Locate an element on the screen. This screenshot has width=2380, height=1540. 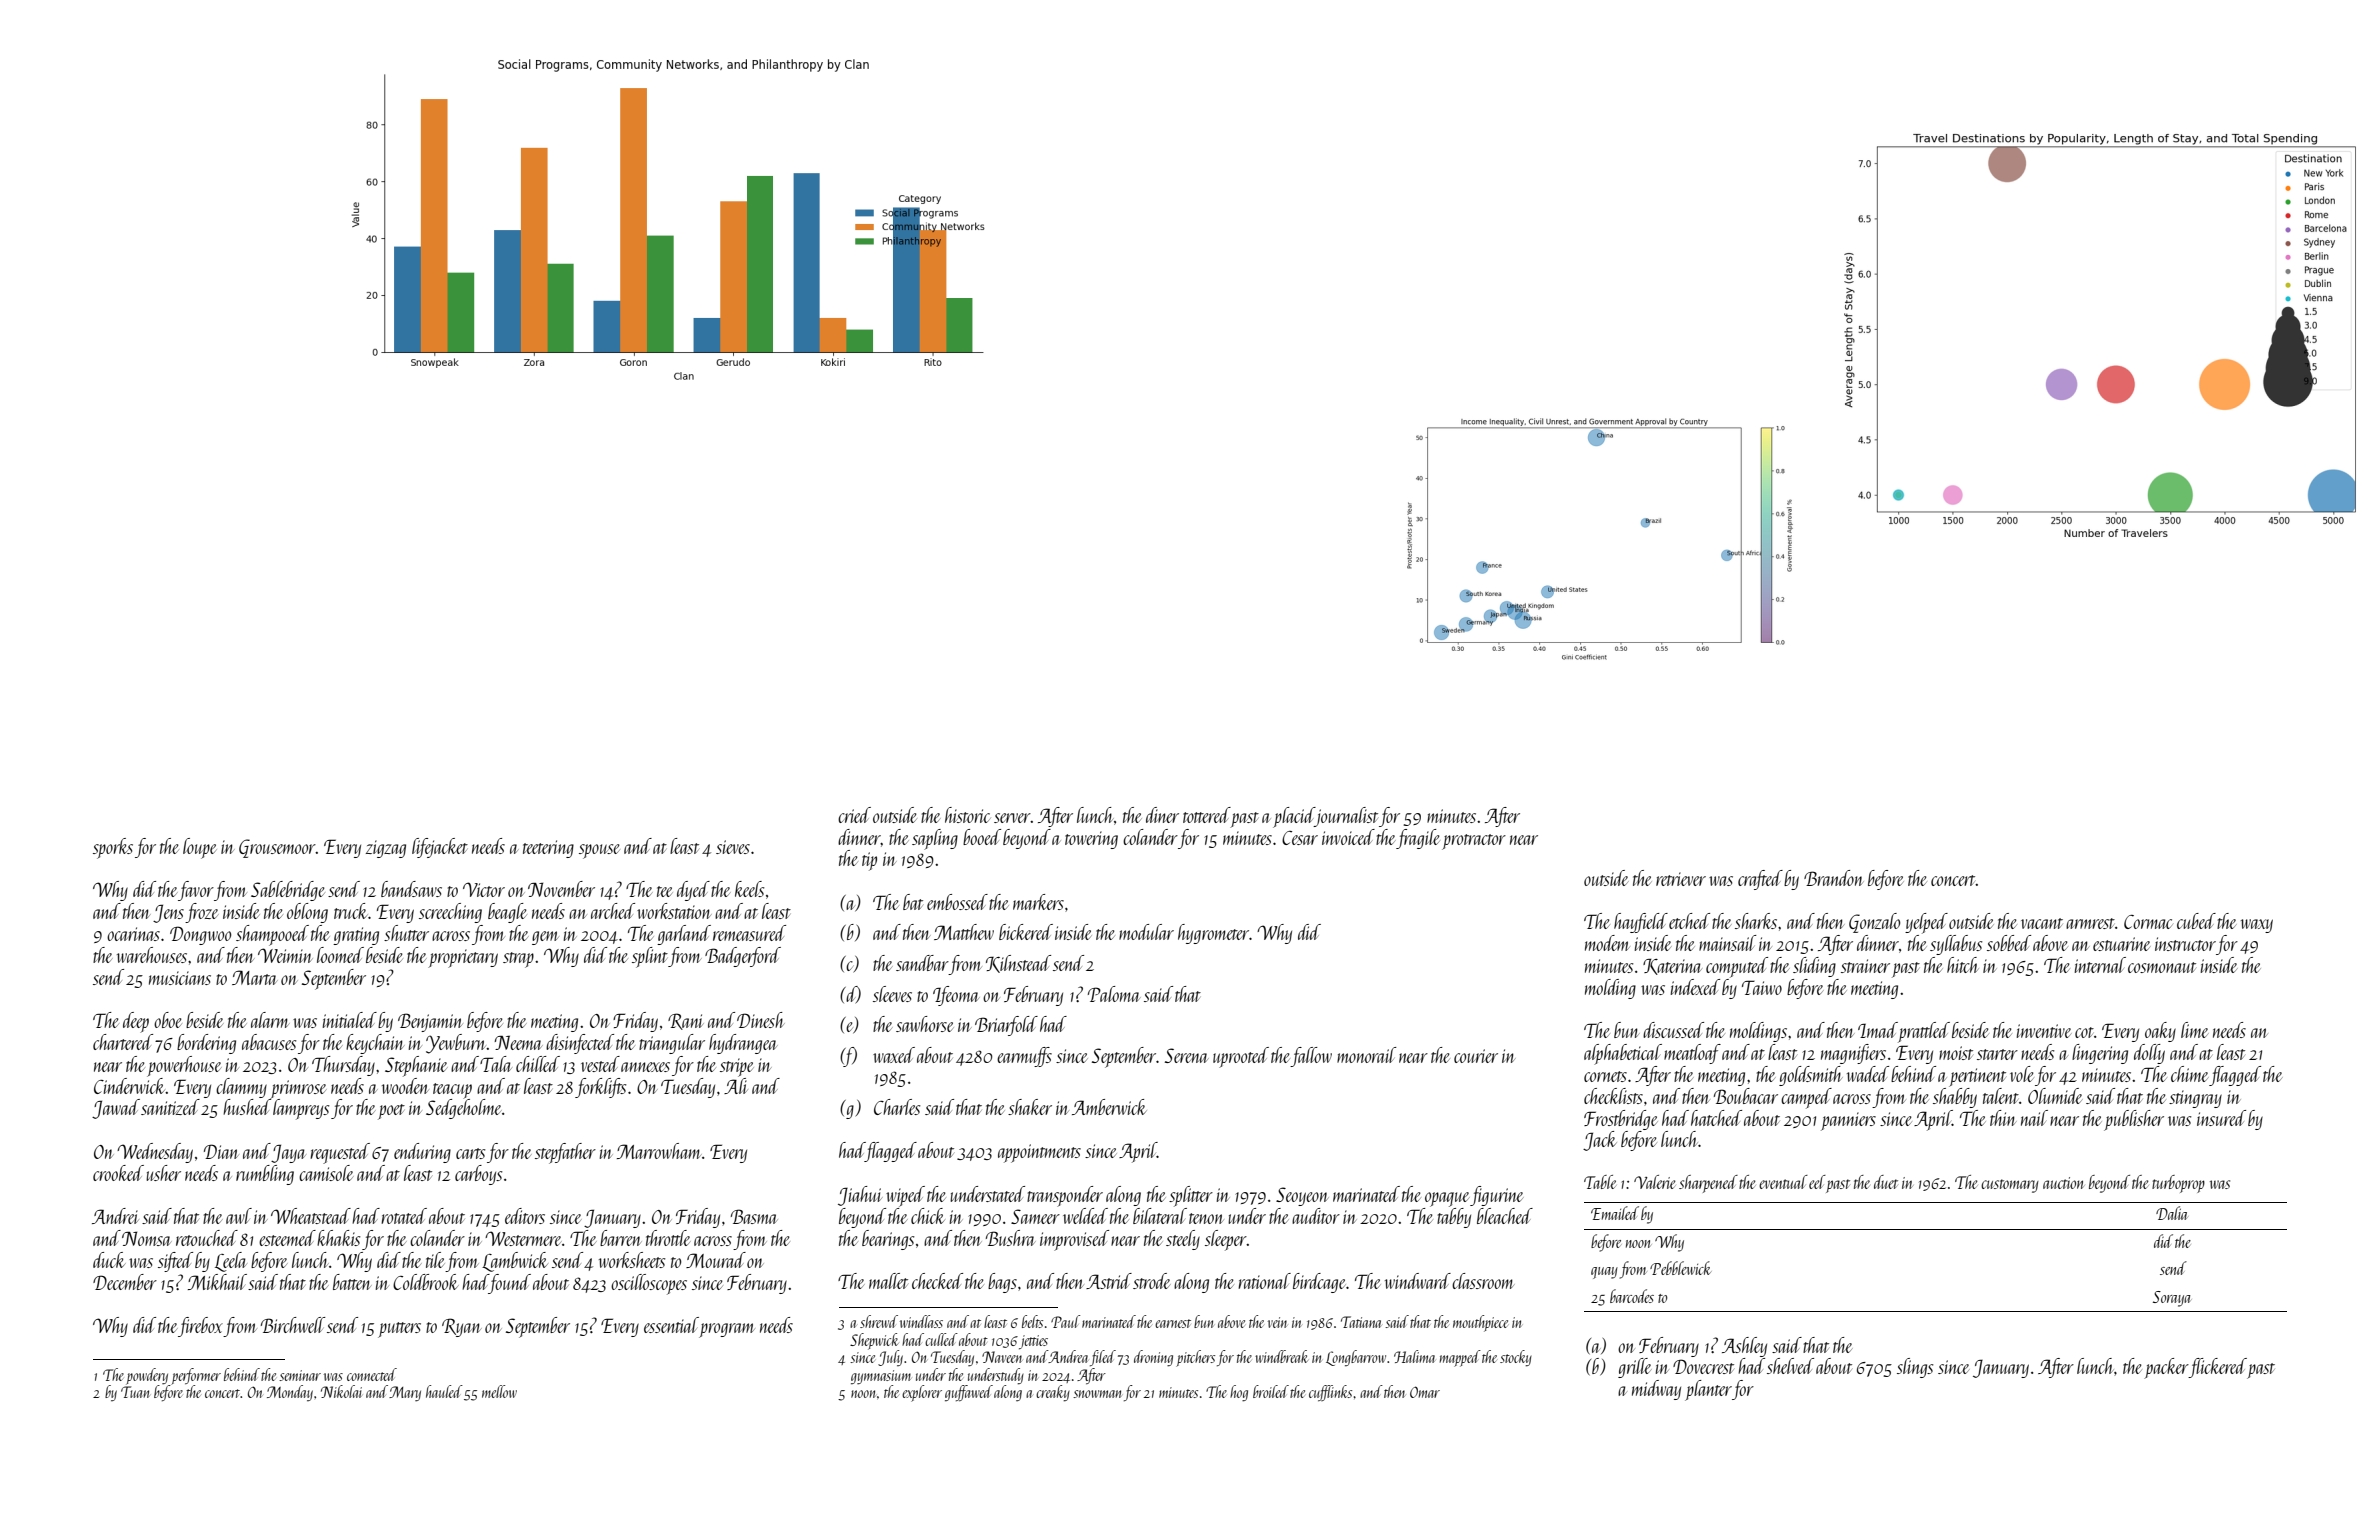
modem is located at coordinates (1607, 943).
